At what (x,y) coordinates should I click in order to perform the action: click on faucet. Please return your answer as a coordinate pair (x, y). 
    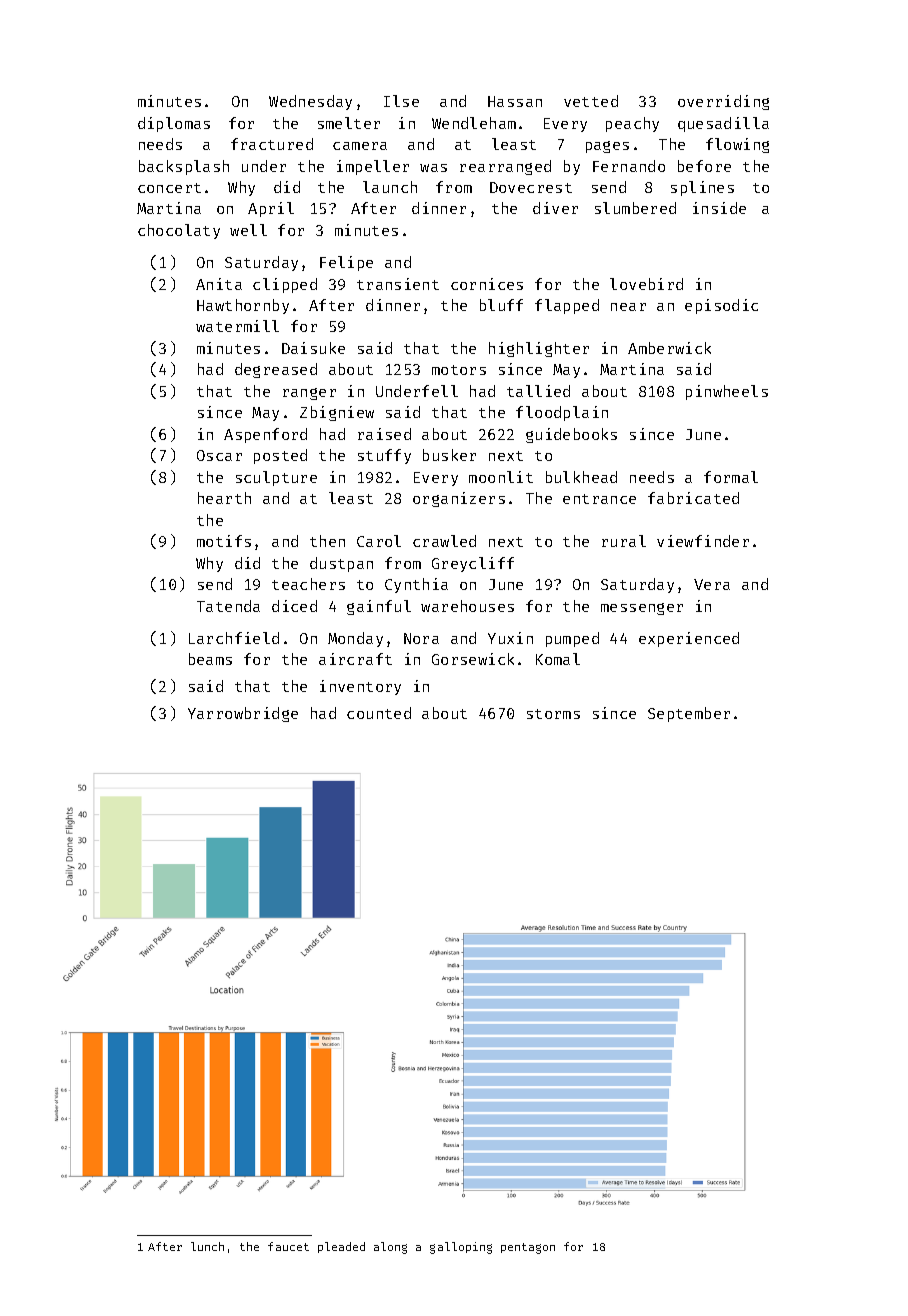
    Looking at the image, I should click on (288, 1246).
